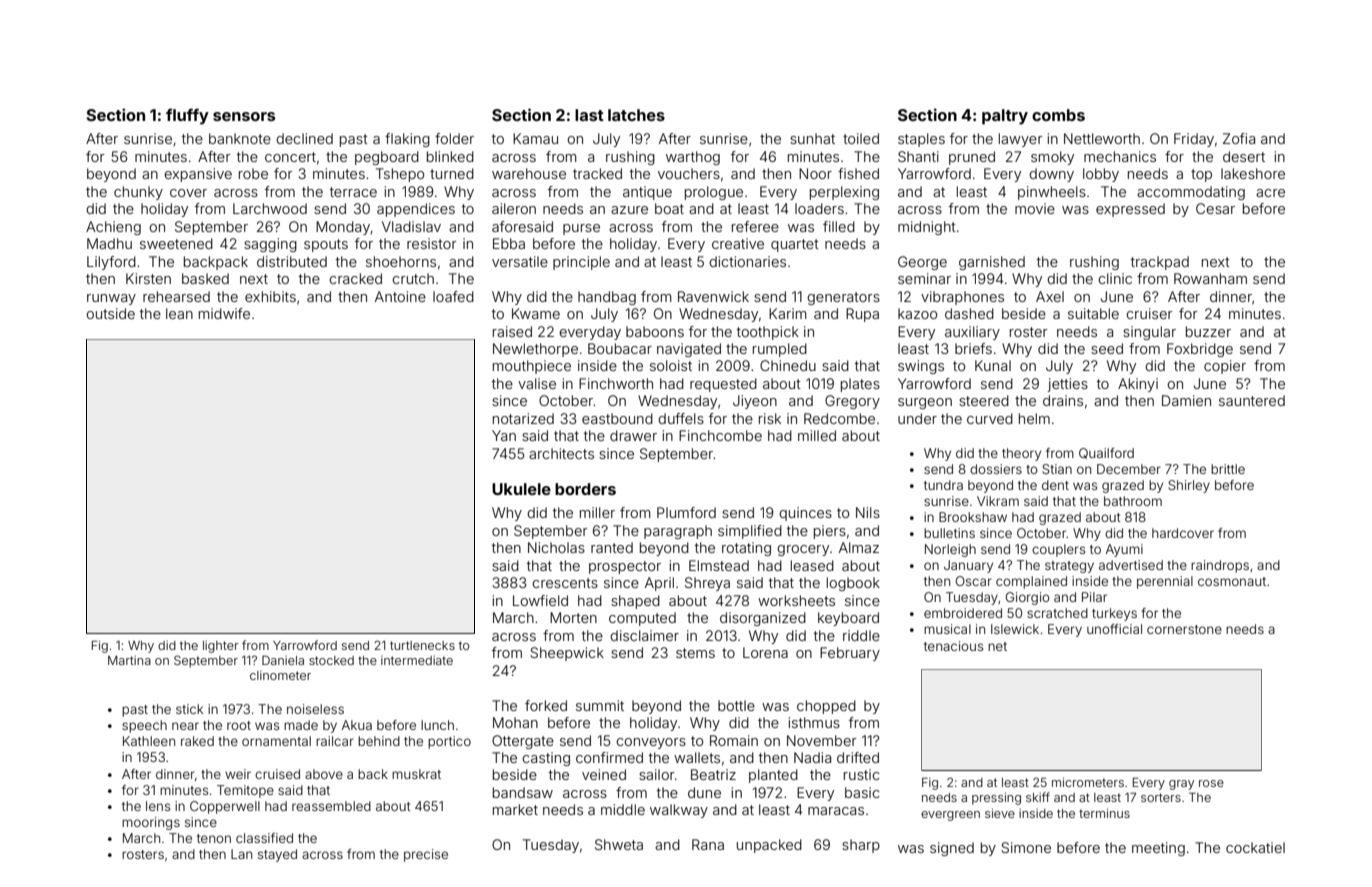  I want to click on suitable, so click(1093, 313).
